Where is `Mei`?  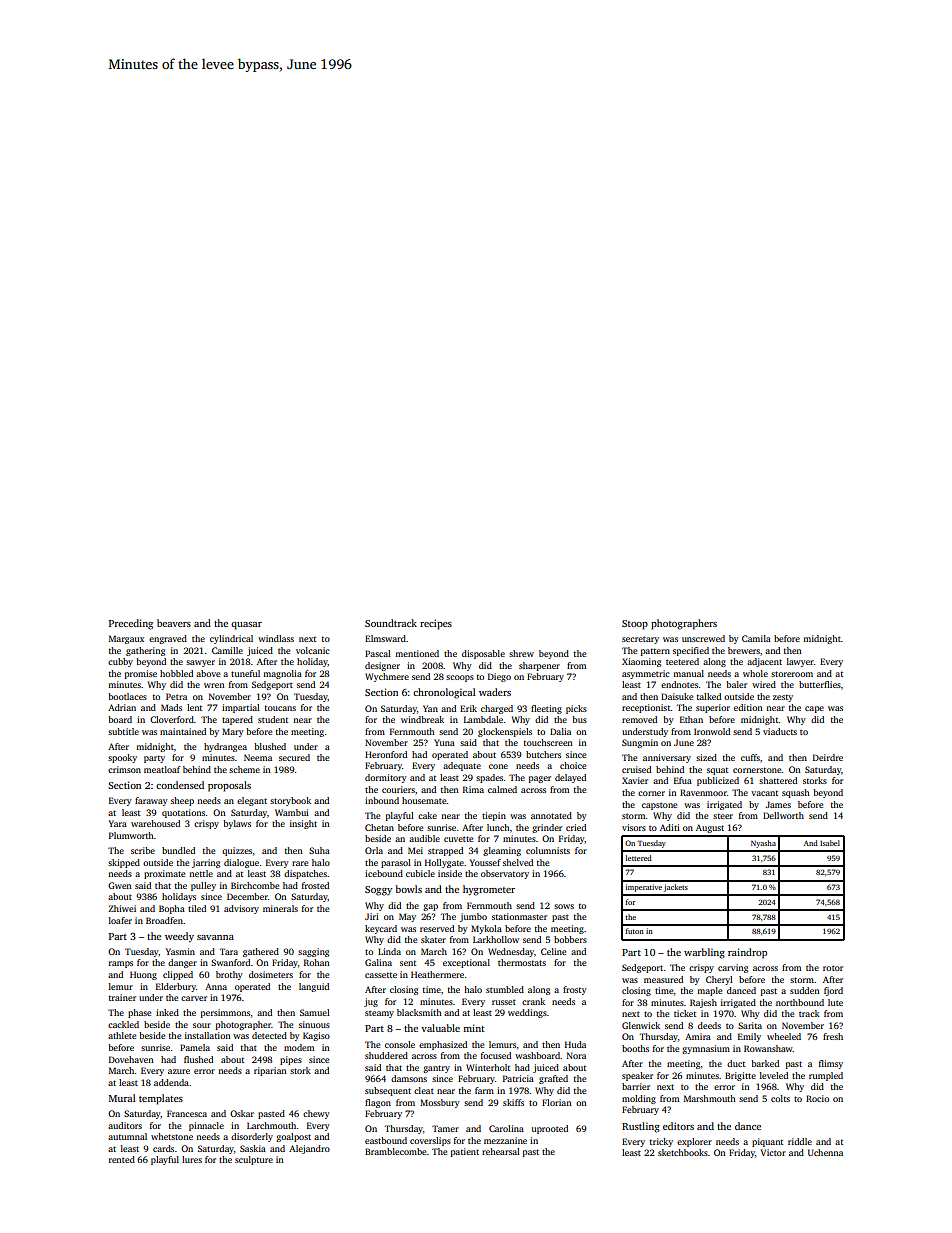 Mei is located at coordinates (415, 850).
